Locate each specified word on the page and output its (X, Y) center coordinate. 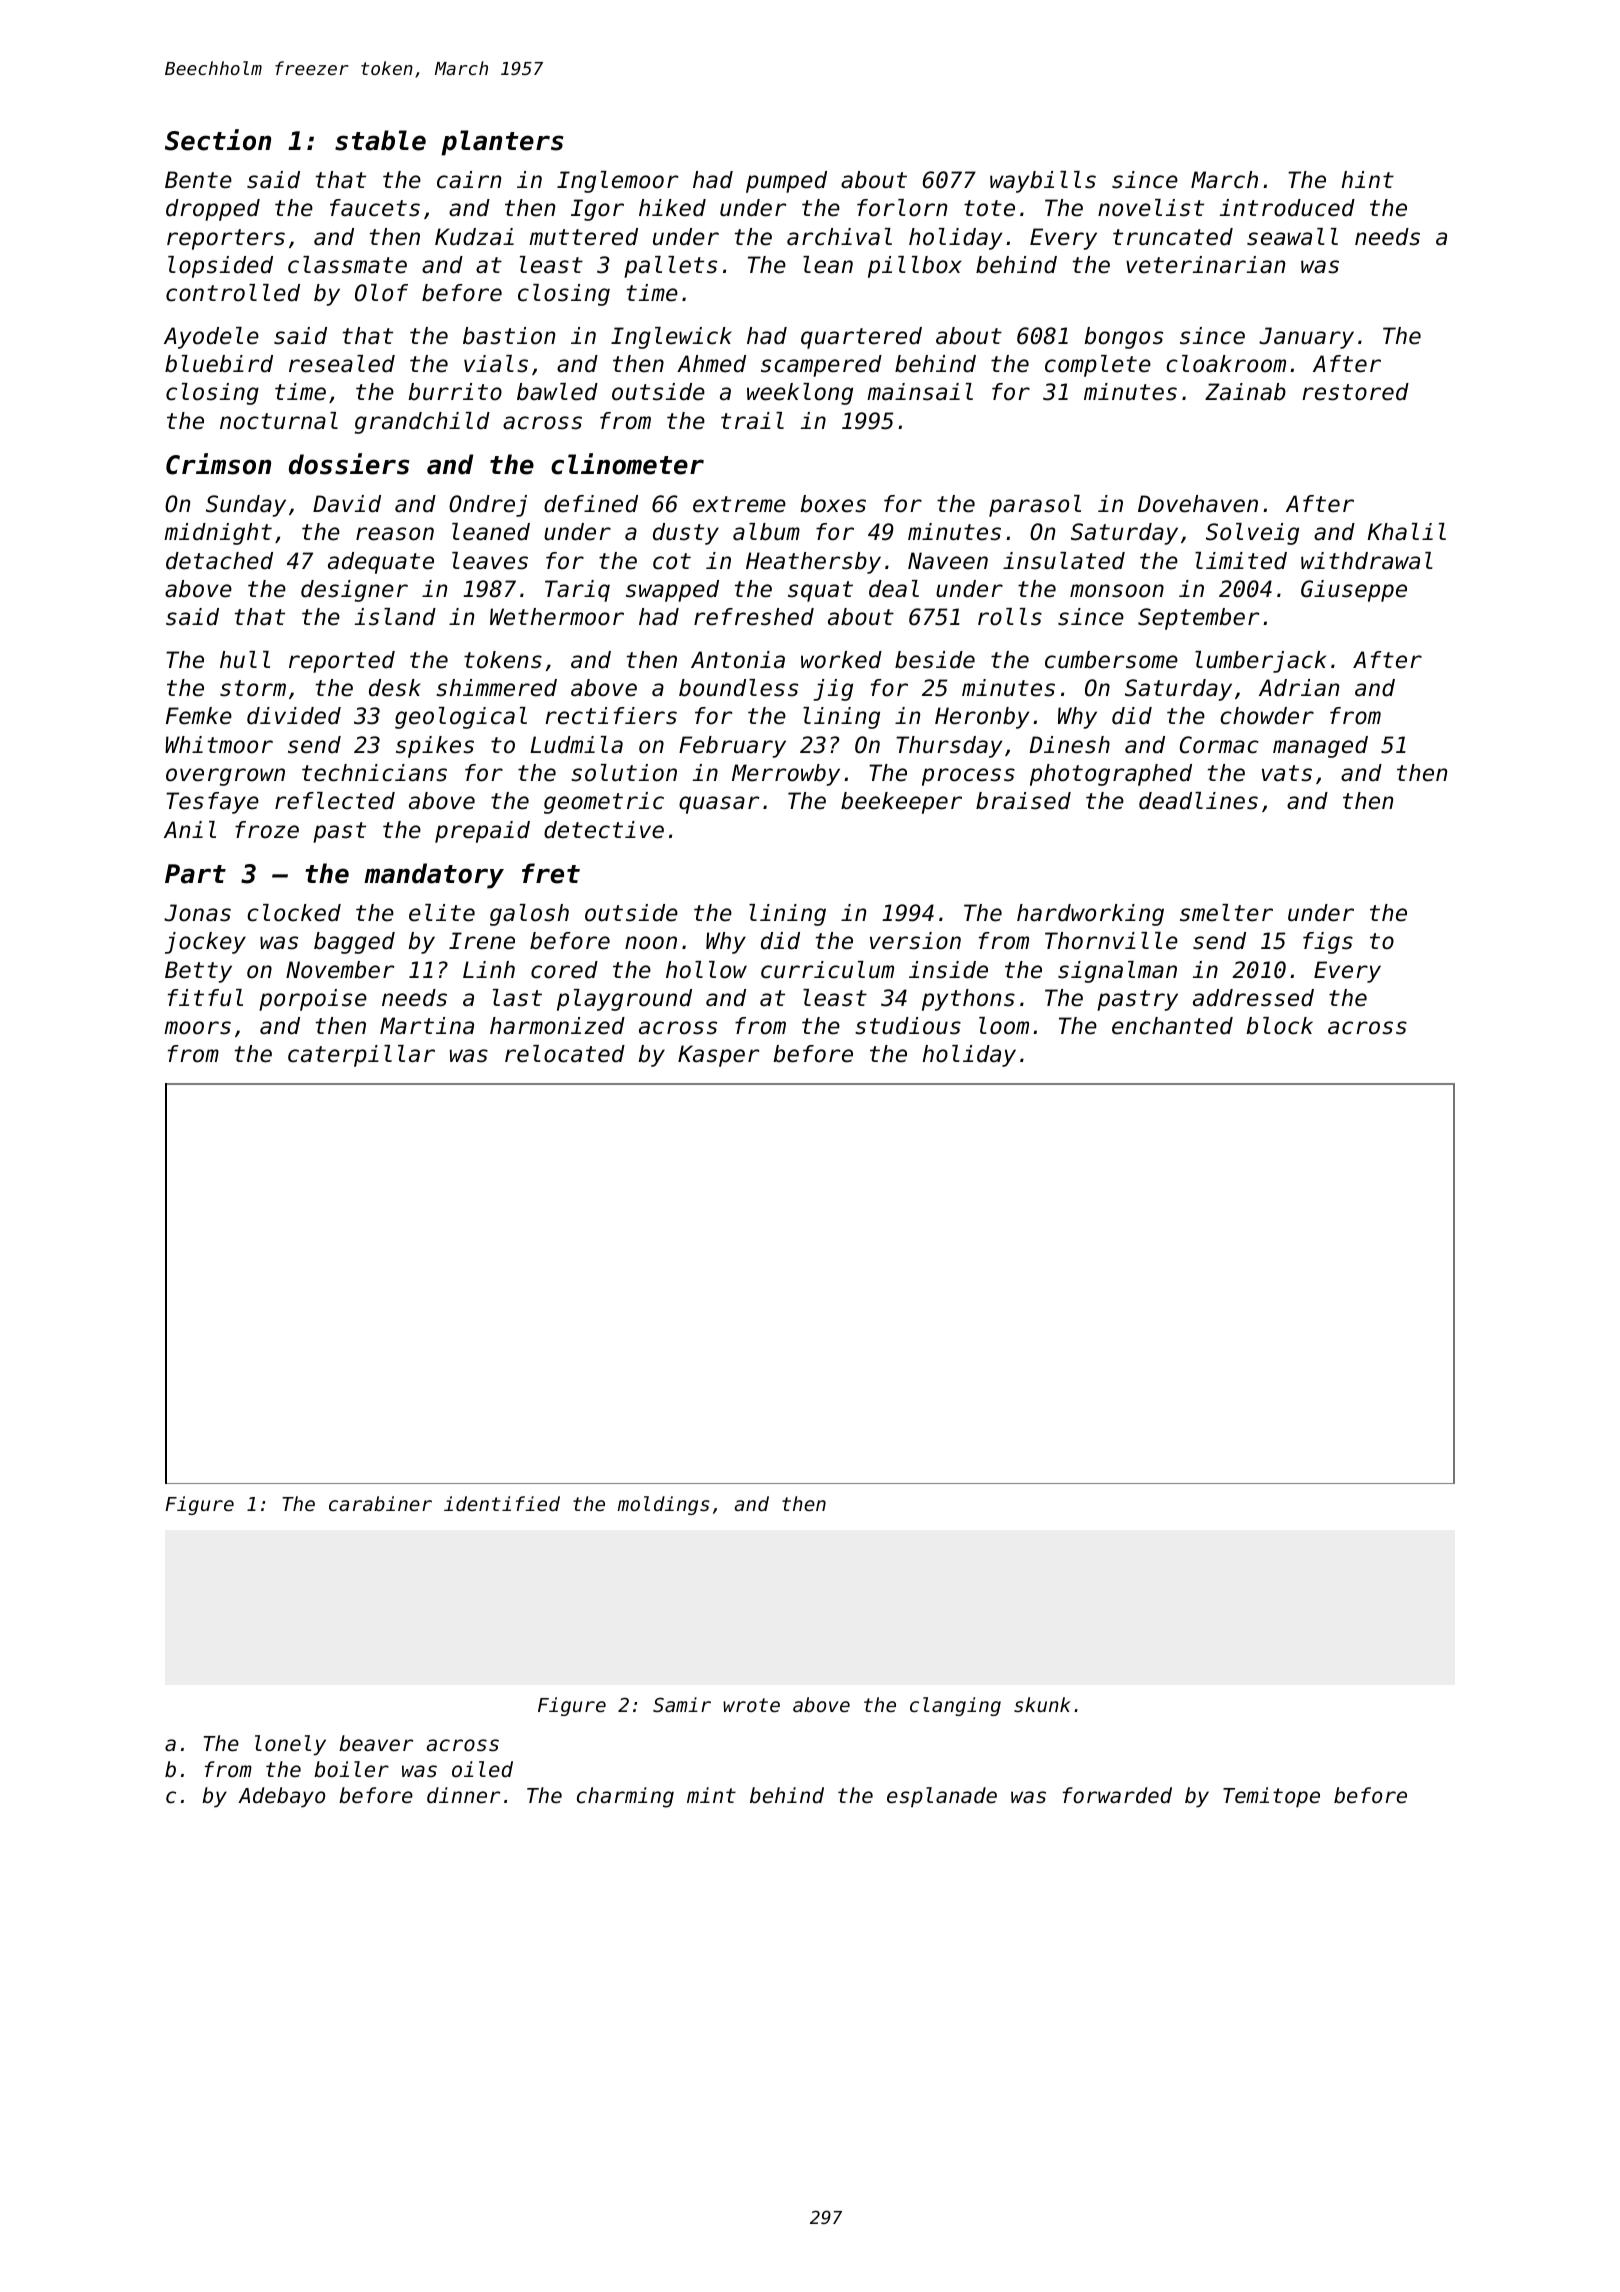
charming (625, 1797)
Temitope (1271, 1797)
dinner (463, 1795)
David (347, 504)
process (968, 777)
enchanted (1172, 1026)
